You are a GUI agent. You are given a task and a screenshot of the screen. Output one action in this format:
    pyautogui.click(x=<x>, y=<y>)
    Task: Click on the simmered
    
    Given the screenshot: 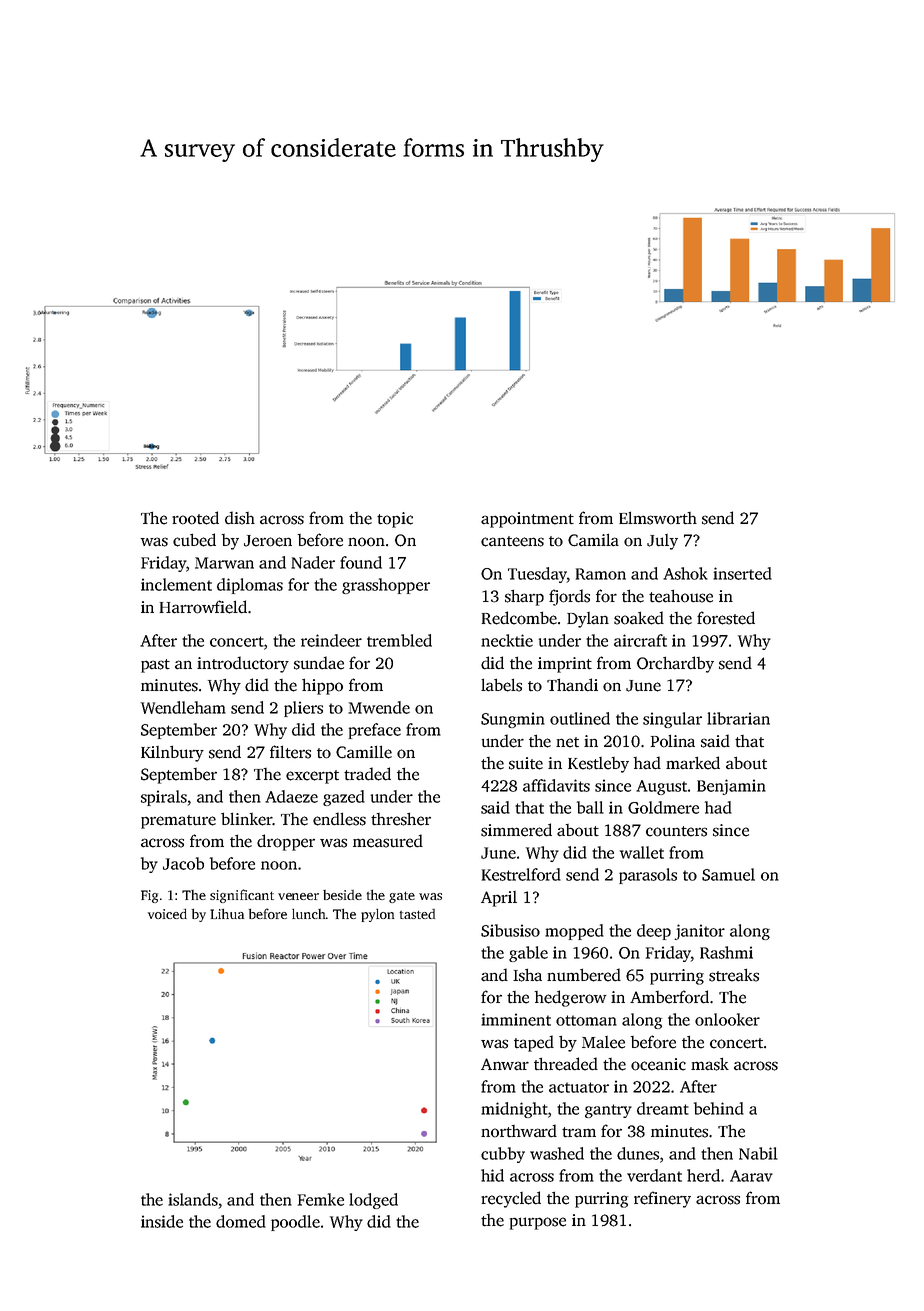 What is the action you would take?
    pyautogui.click(x=516, y=830)
